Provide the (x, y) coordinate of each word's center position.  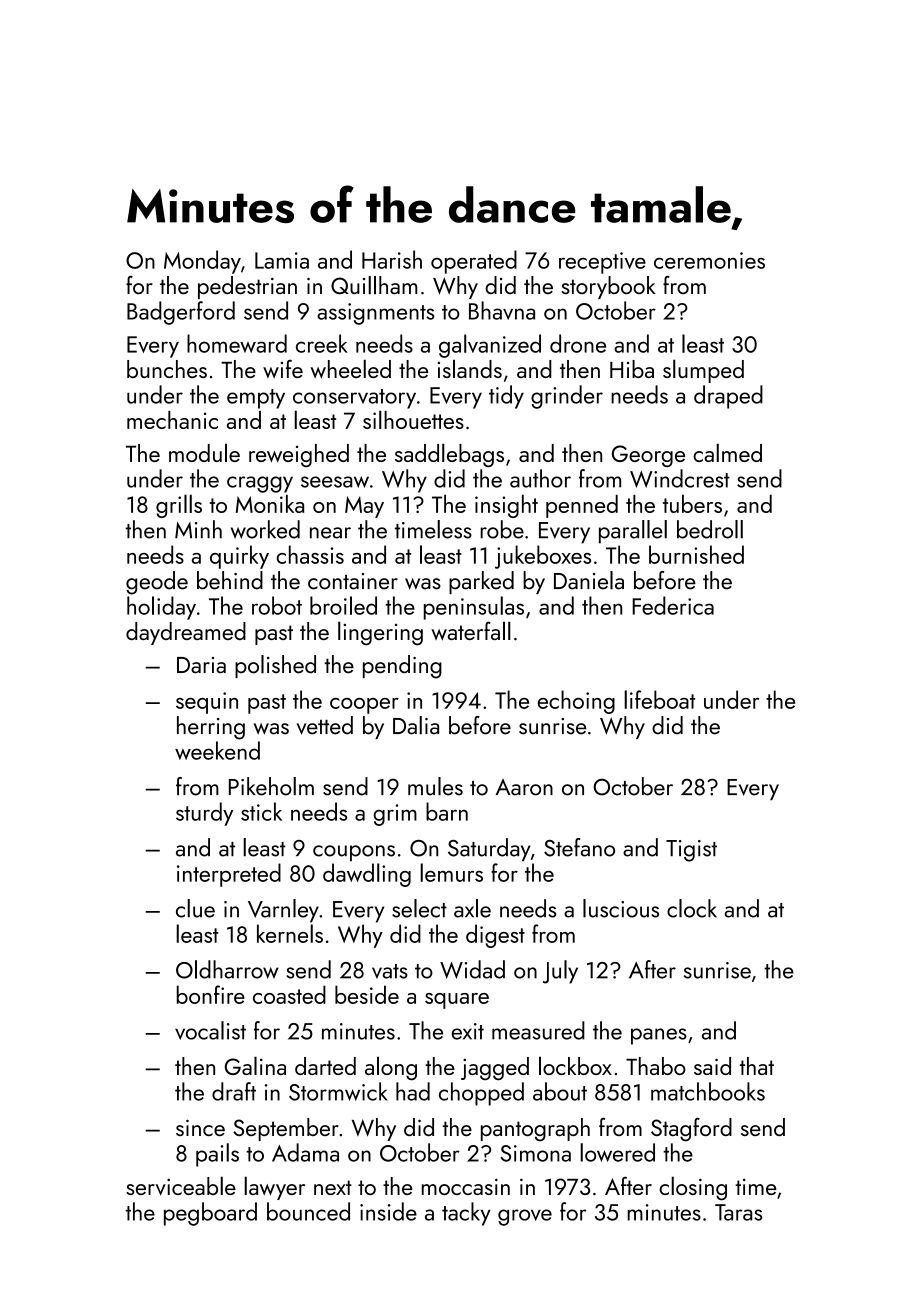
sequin (207, 703)
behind (230, 580)
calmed (727, 452)
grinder (567, 397)
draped (728, 397)
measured (538, 1030)
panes (659, 1036)
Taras (738, 1212)
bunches (167, 369)
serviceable (181, 1186)
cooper (364, 706)
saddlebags (449, 455)
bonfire (211, 994)
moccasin (466, 1186)
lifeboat (659, 699)
